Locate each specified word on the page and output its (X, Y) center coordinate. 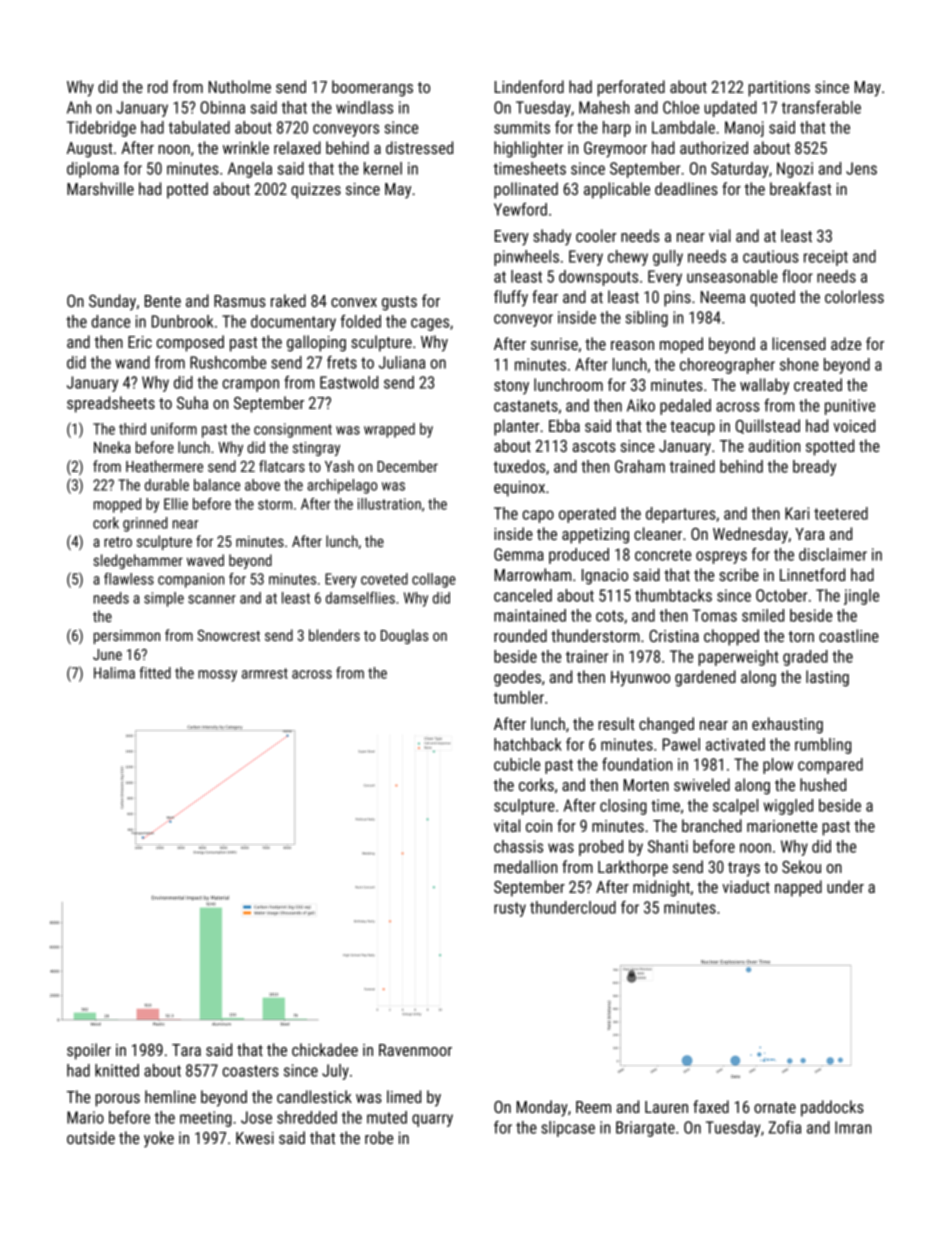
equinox (519, 489)
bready (814, 468)
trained (692, 466)
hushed (823, 784)
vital (507, 825)
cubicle (517, 764)
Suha (192, 402)
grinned (145, 524)
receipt (826, 258)
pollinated (526, 190)
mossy (217, 676)
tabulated (199, 127)
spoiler (89, 1051)
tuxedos (519, 466)
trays (744, 869)
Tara (186, 1050)
